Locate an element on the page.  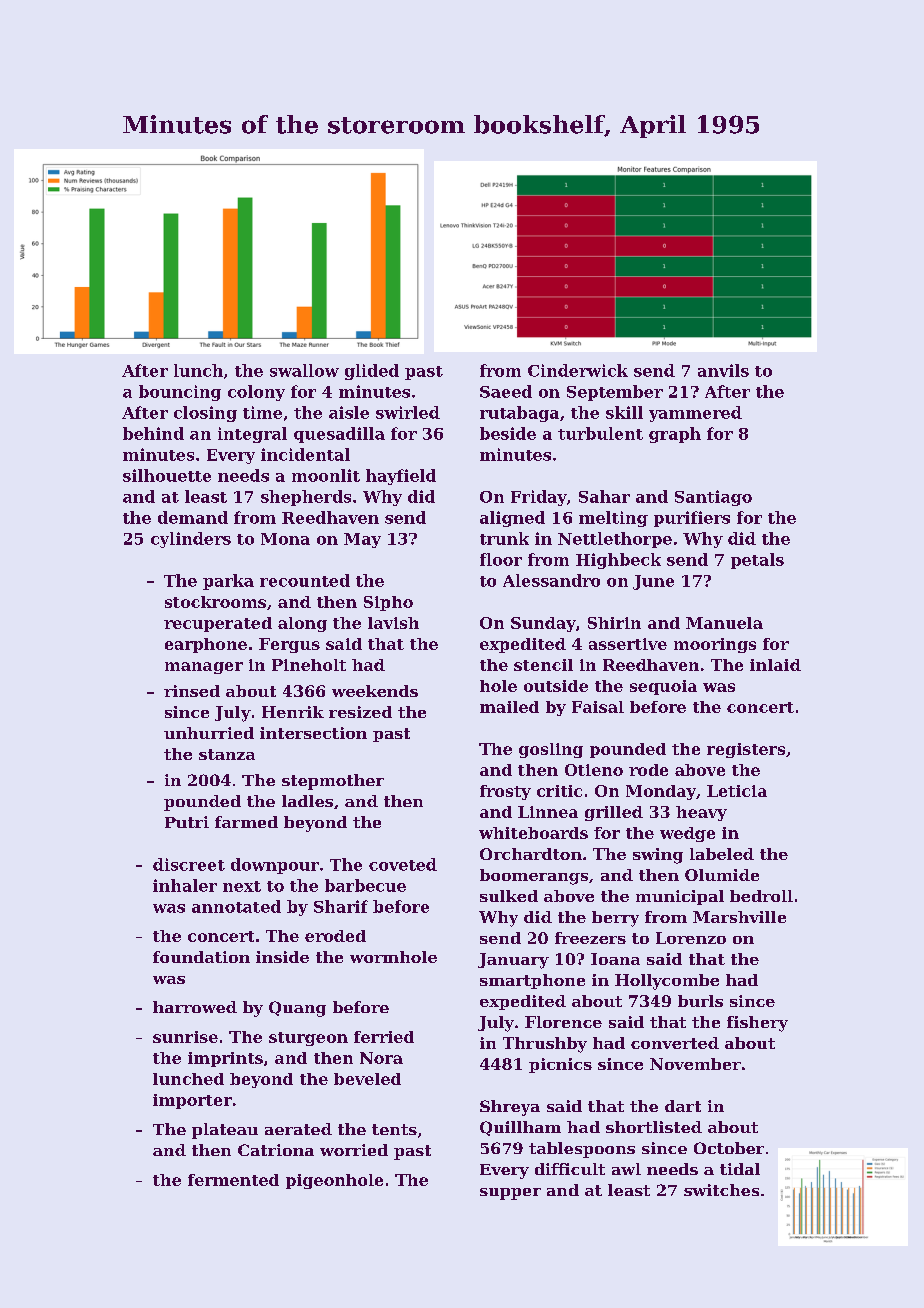
Sipho is located at coordinates (388, 603).
